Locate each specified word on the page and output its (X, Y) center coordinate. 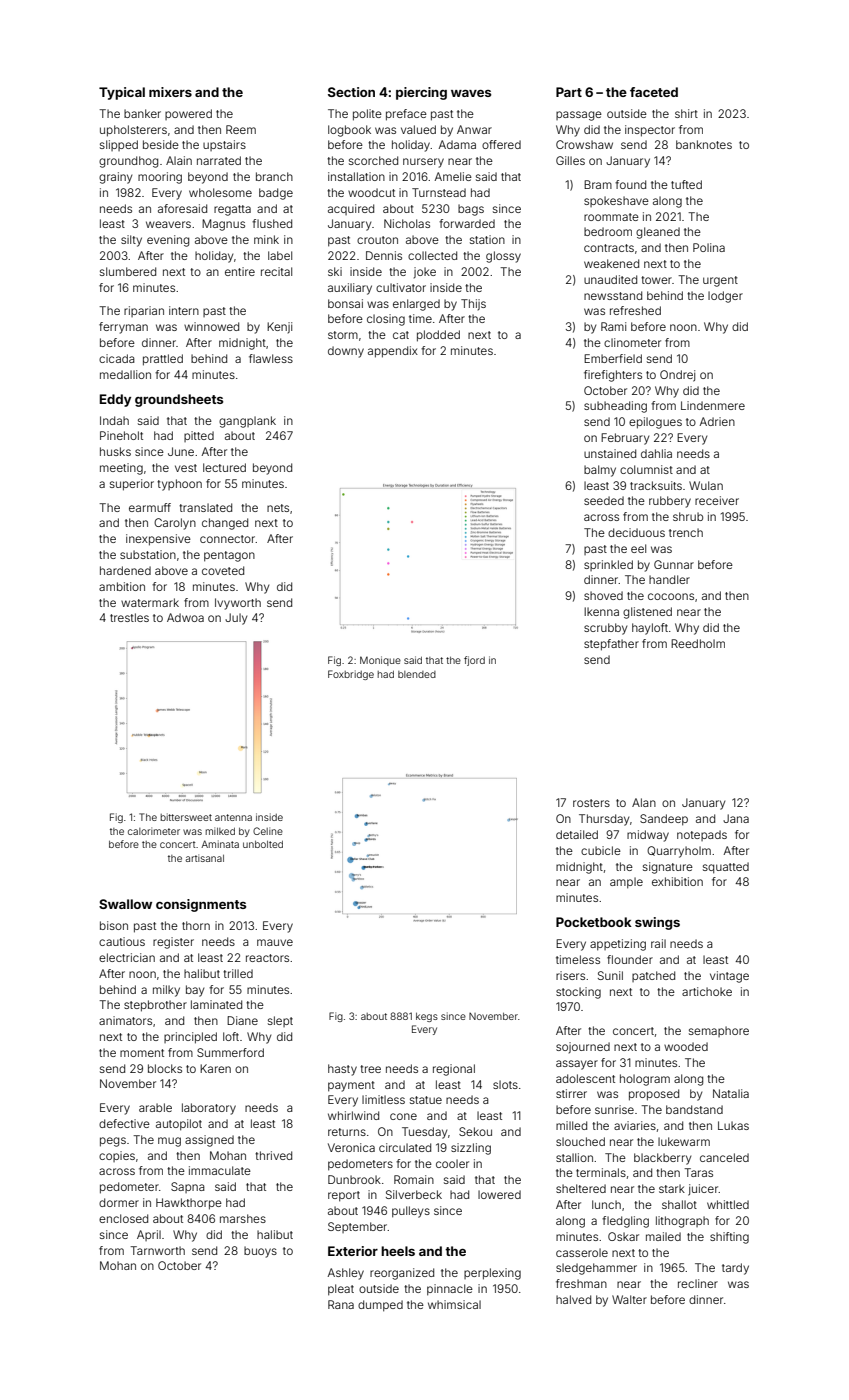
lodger (725, 297)
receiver (717, 500)
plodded (438, 336)
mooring (160, 178)
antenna (233, 817)
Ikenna (601, 611)
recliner (698, 1283)
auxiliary (350, 289)
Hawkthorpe (189, 1204)
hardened (125, 570)
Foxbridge (351, 675)
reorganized (402, 1274)
